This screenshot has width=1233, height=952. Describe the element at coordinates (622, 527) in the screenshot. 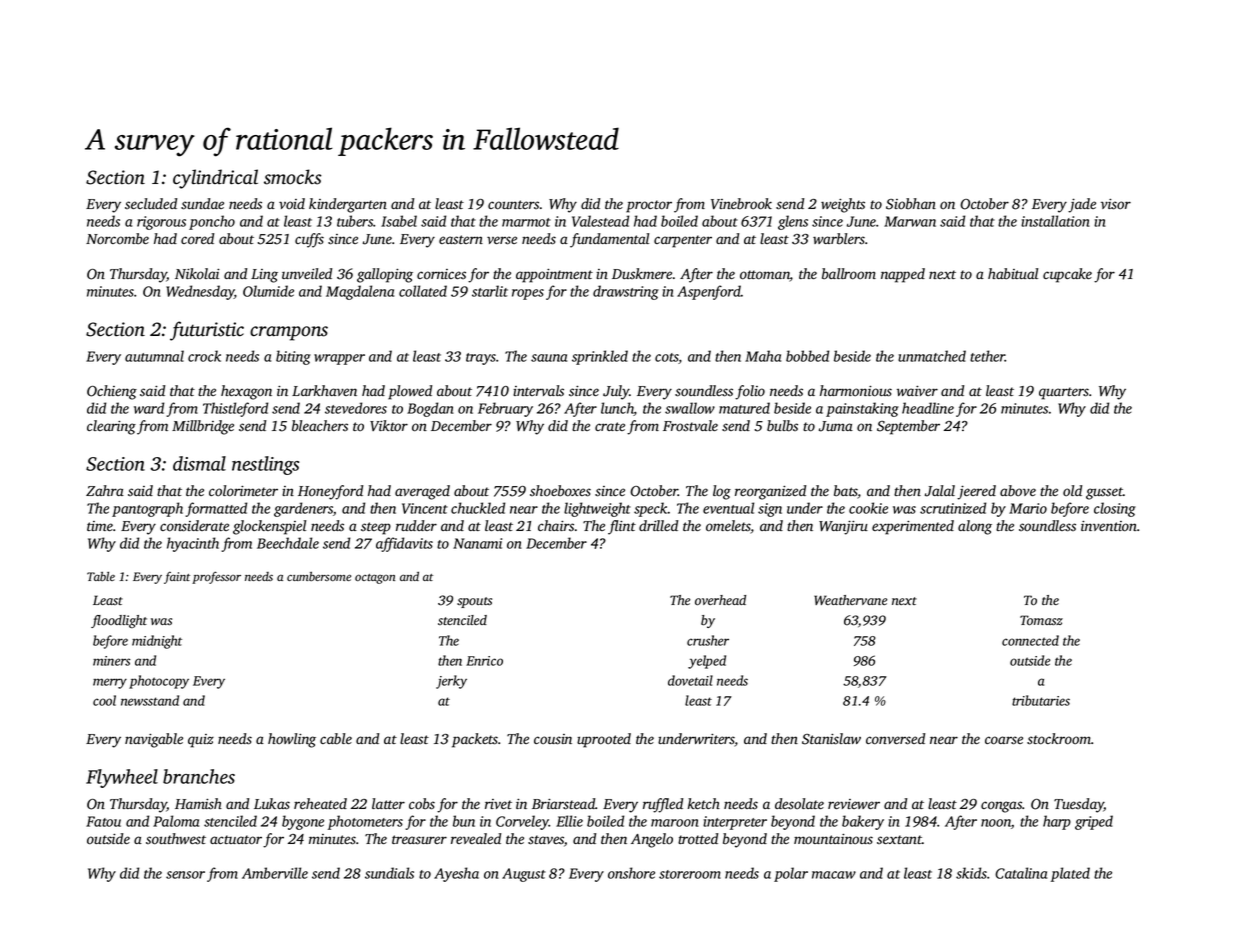

I see `flint` at that location.
